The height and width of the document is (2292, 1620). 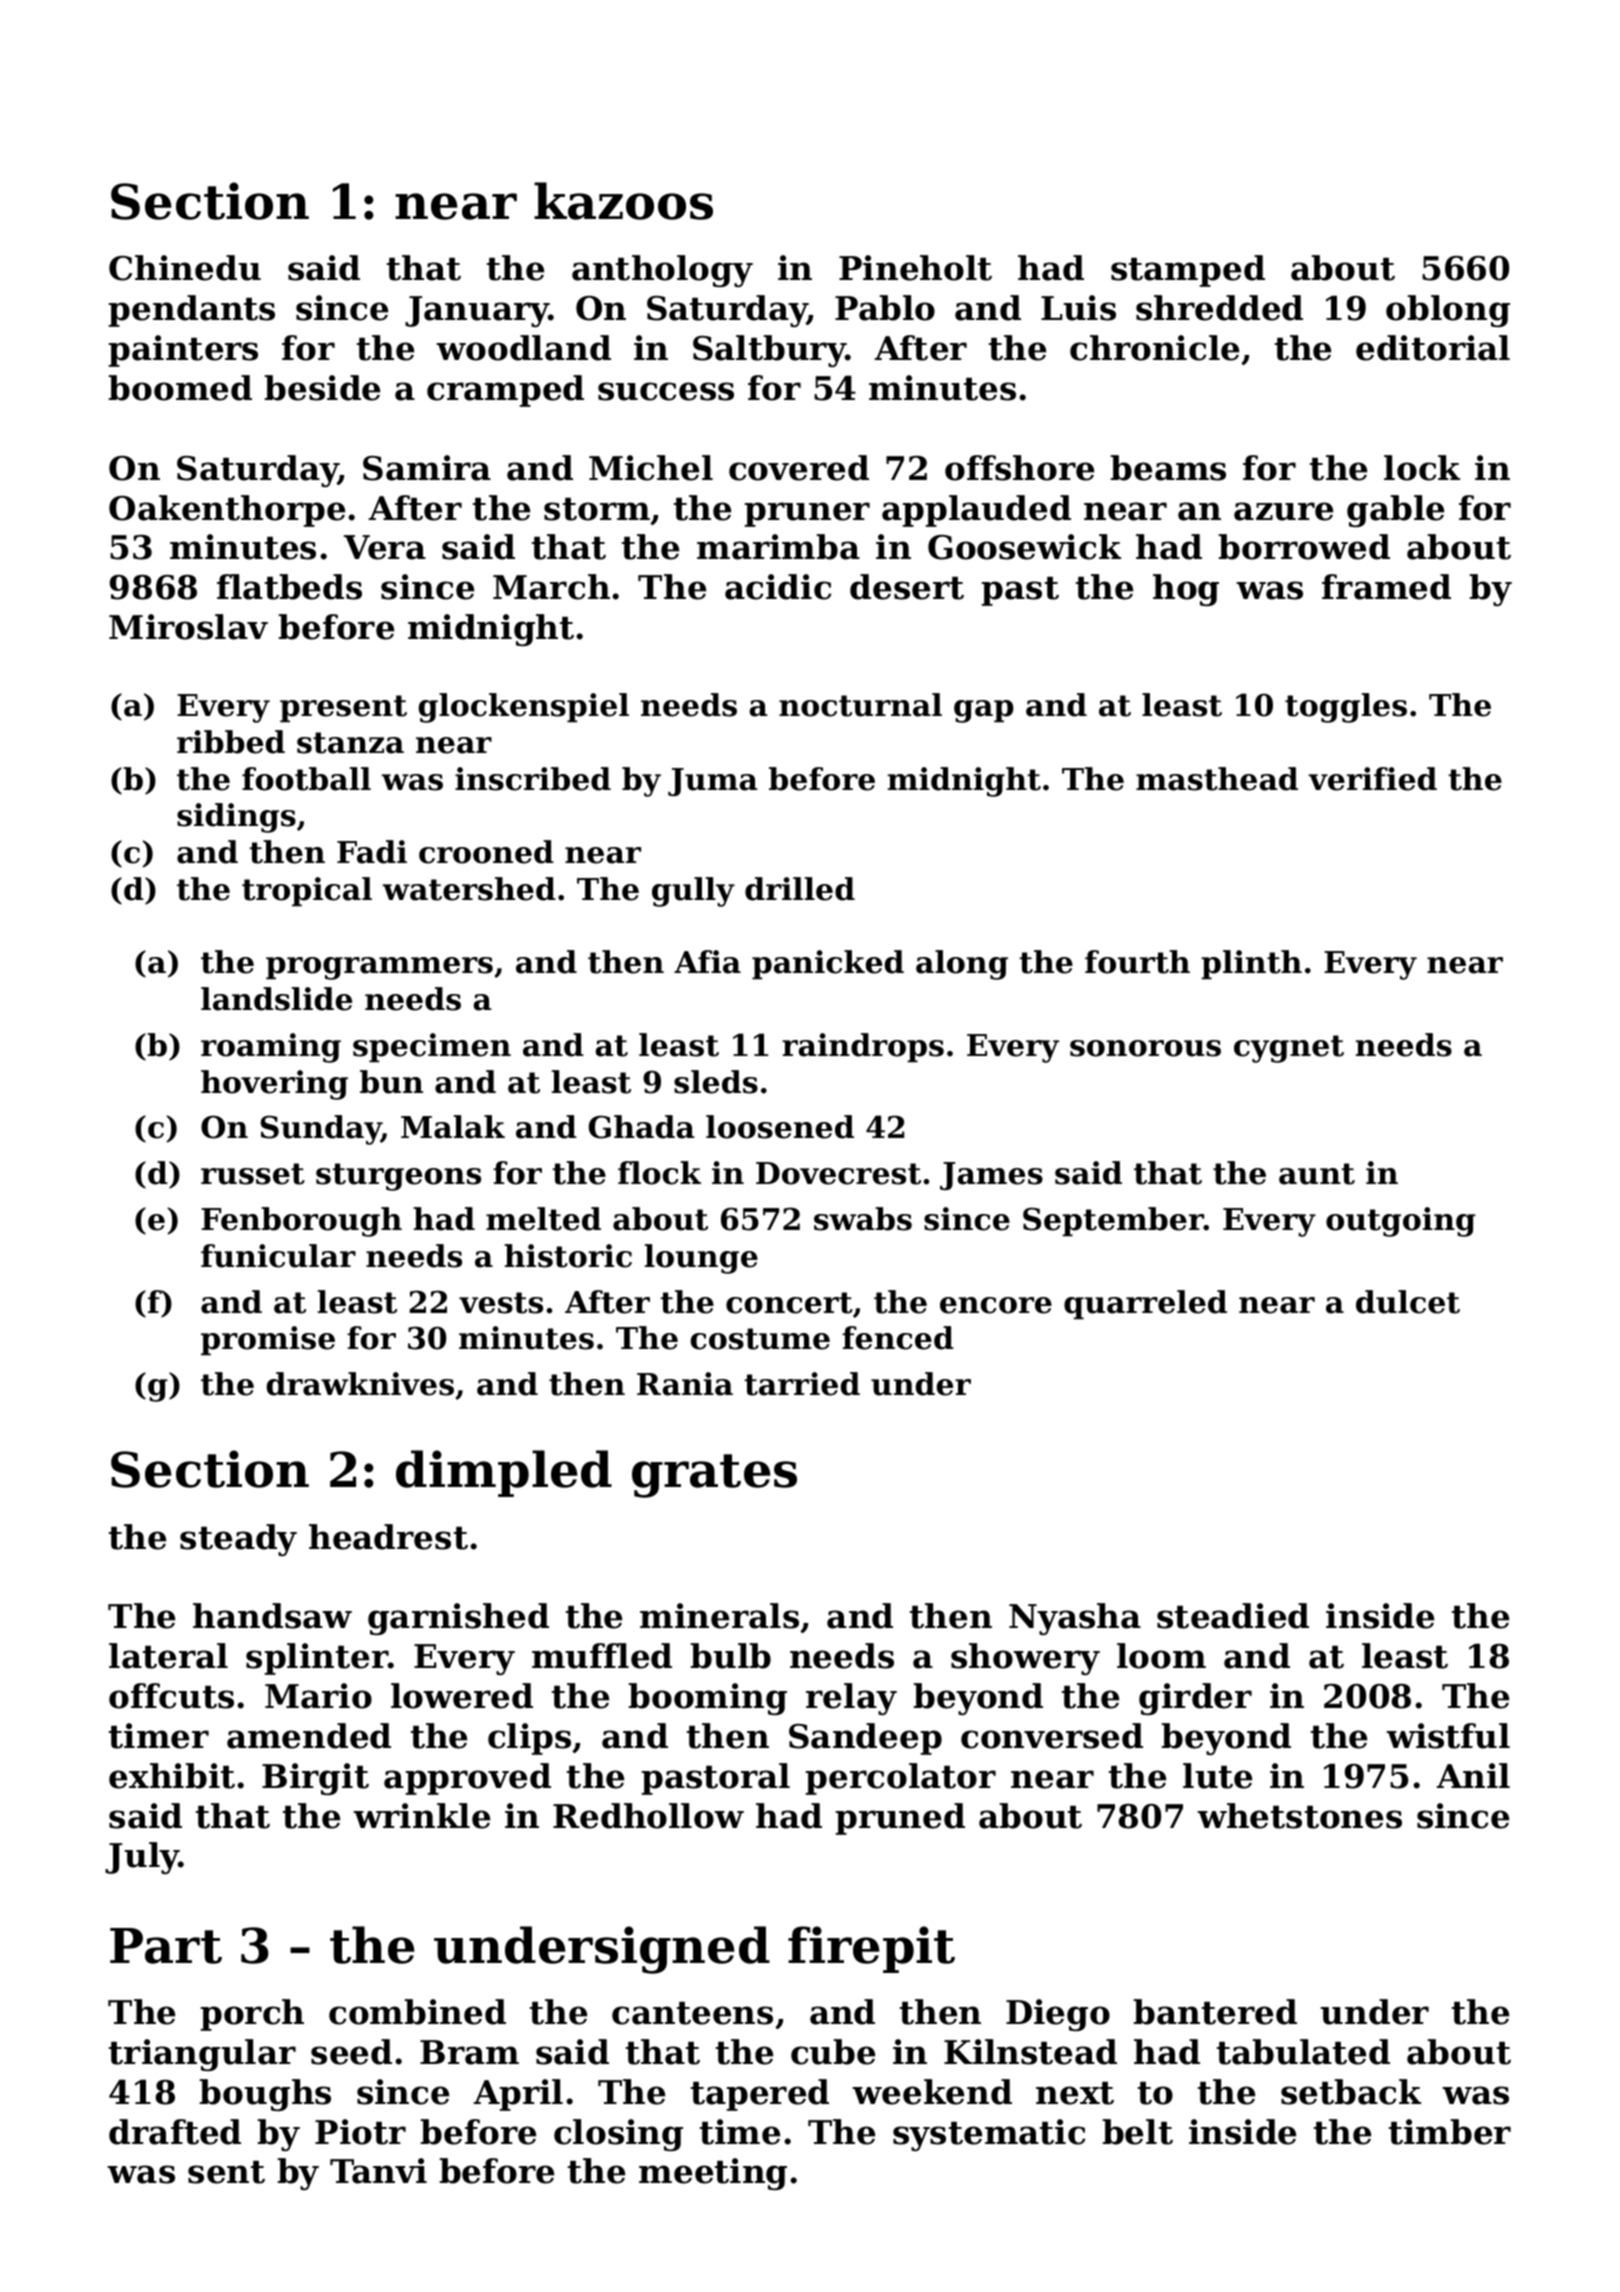 I want to click on plinth, so click(x=1251, y=965).
